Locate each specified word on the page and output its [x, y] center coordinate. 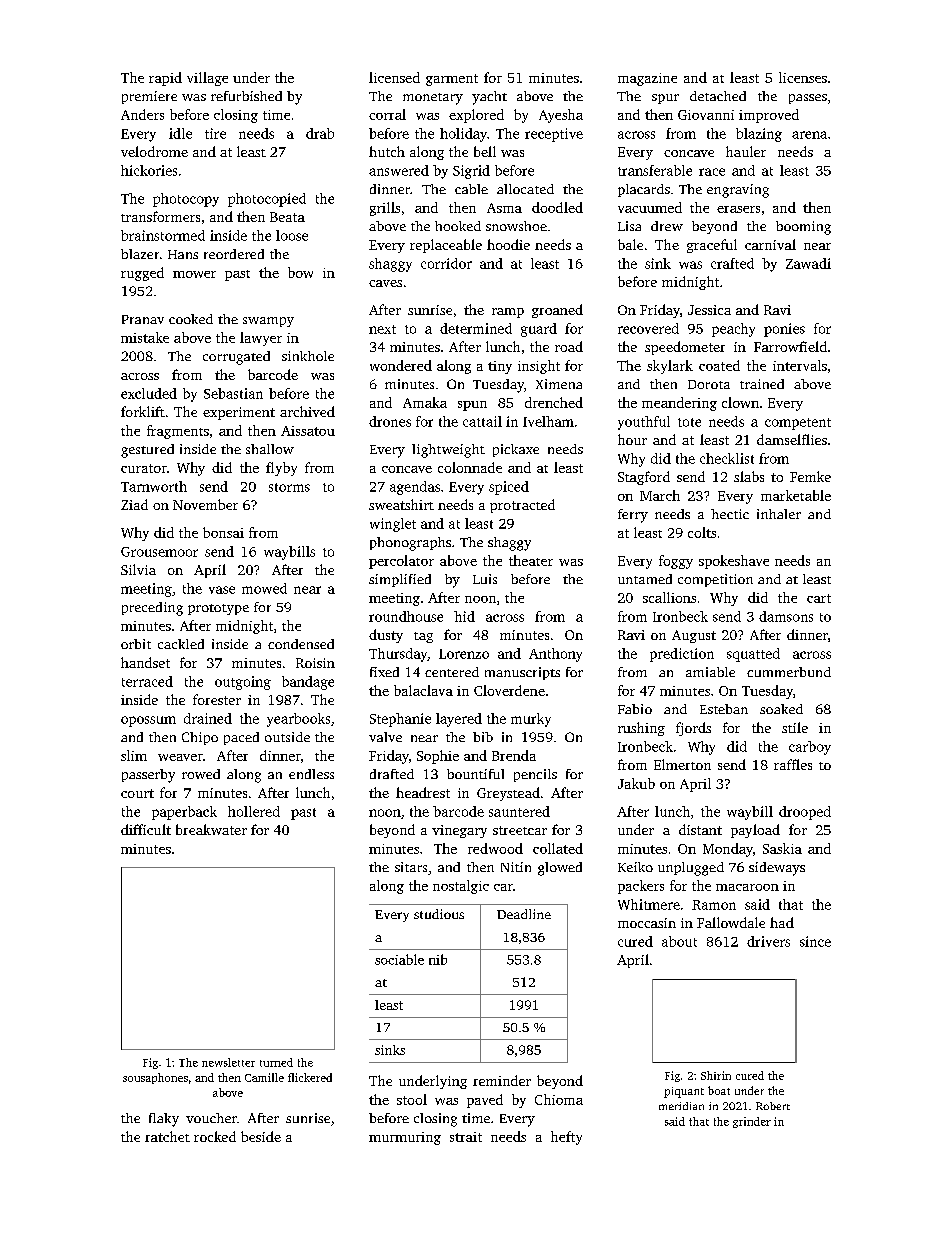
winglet [393, 525]
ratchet [167, 1136]
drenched [554, 402]
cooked [191, 319]
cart [819, 598]
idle [180, 133]
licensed [394, 77]
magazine [647, 79]
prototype [218, 609]
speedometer [685, 348]
